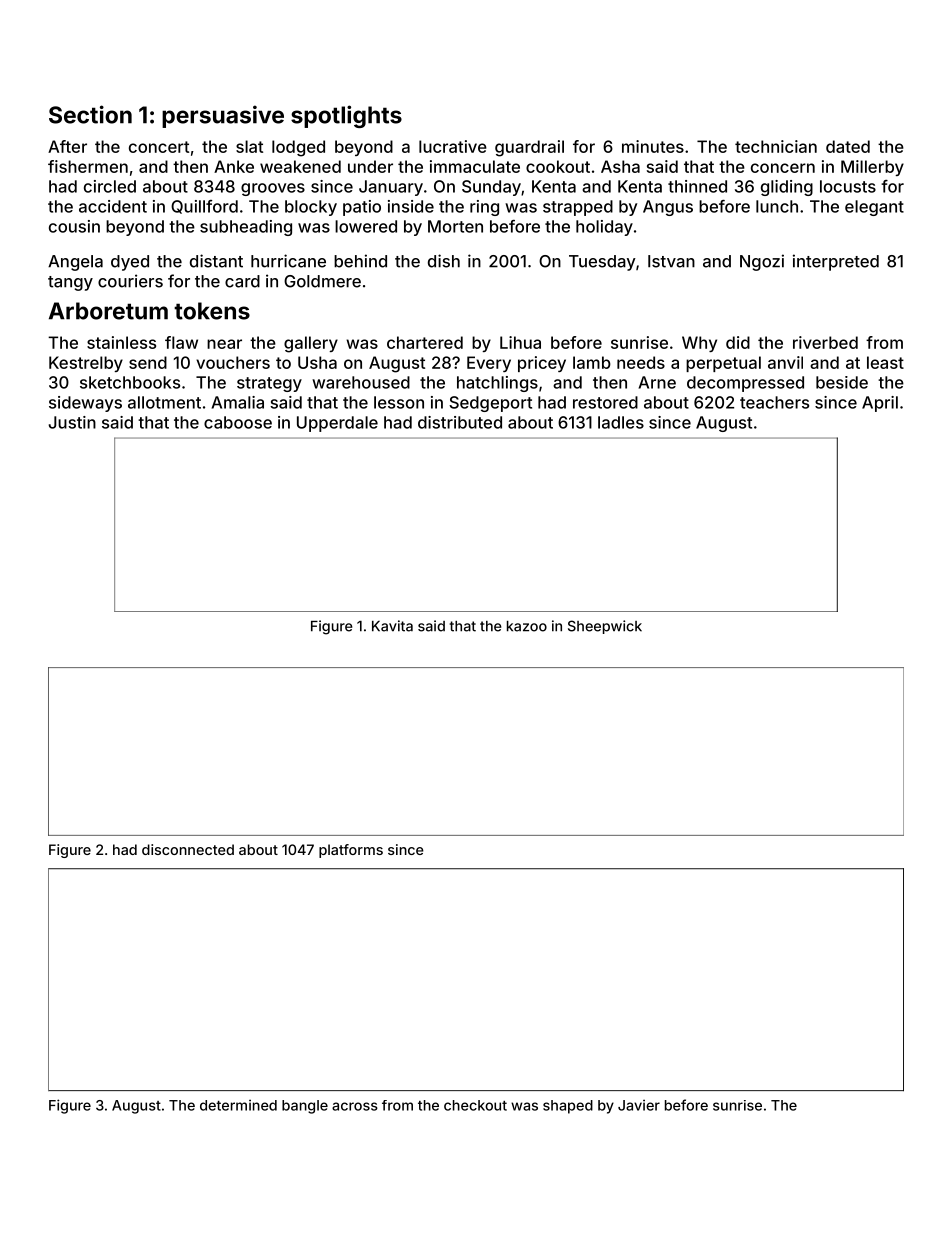 The height and width of the screenshot is (1233, 952). Describe the element at coordinates (355, 1106) in the screenshot. I see `across` at that location.
